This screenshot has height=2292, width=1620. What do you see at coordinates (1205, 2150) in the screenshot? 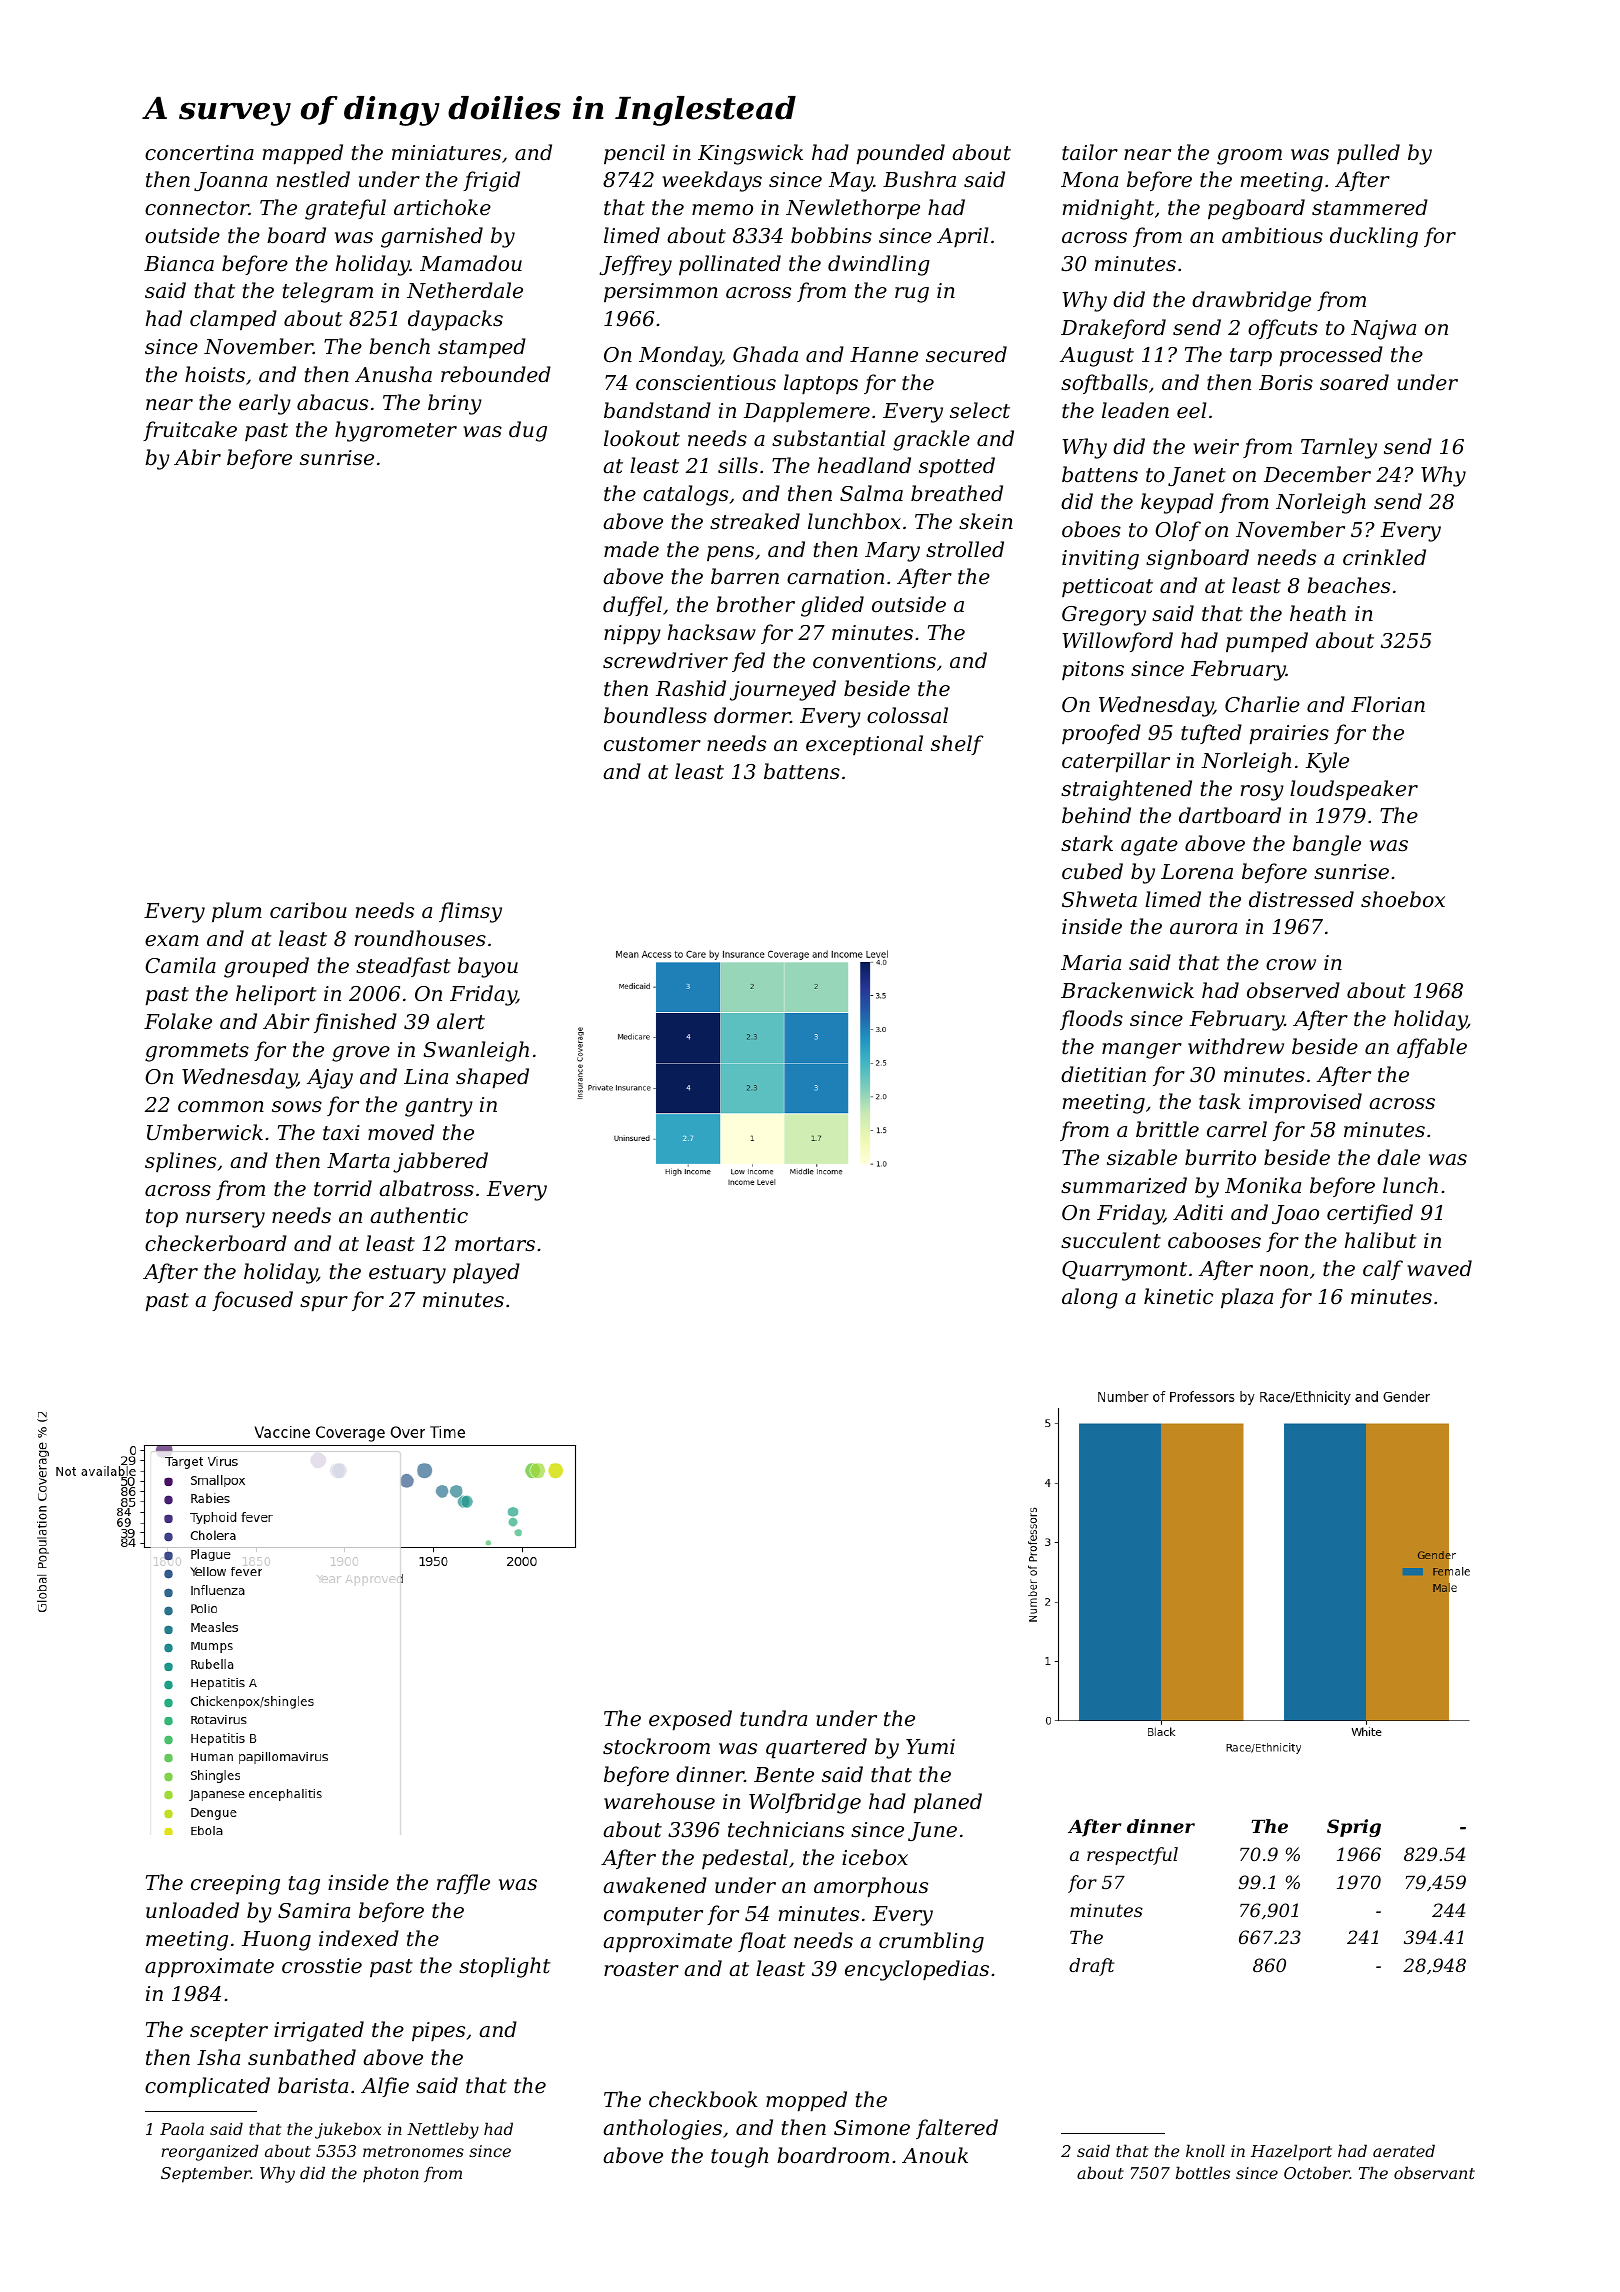
I see `knoll` at bounding box center [1205, 2150].
